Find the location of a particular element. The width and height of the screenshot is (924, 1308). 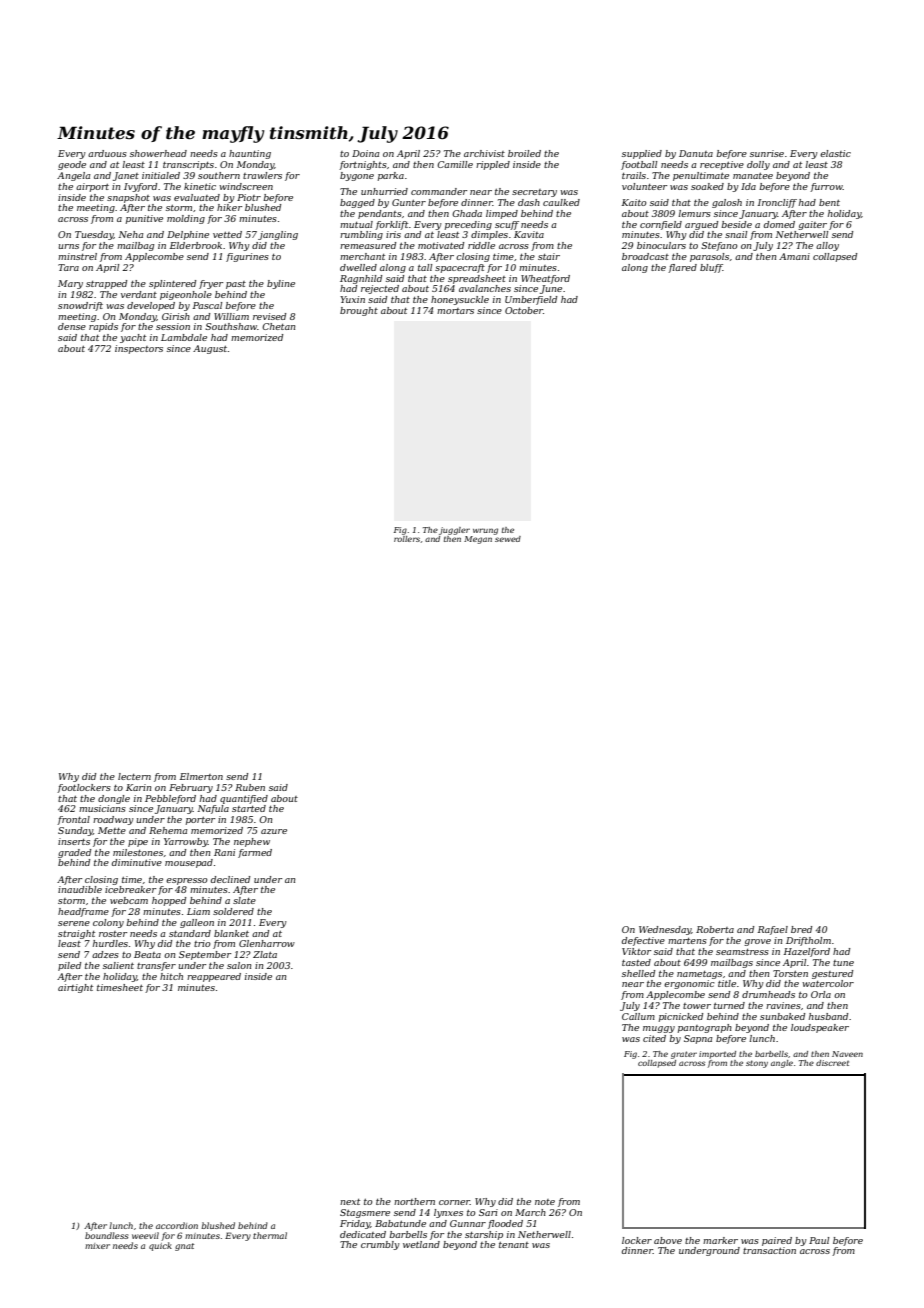

October is located at coordinates (524, 310).
